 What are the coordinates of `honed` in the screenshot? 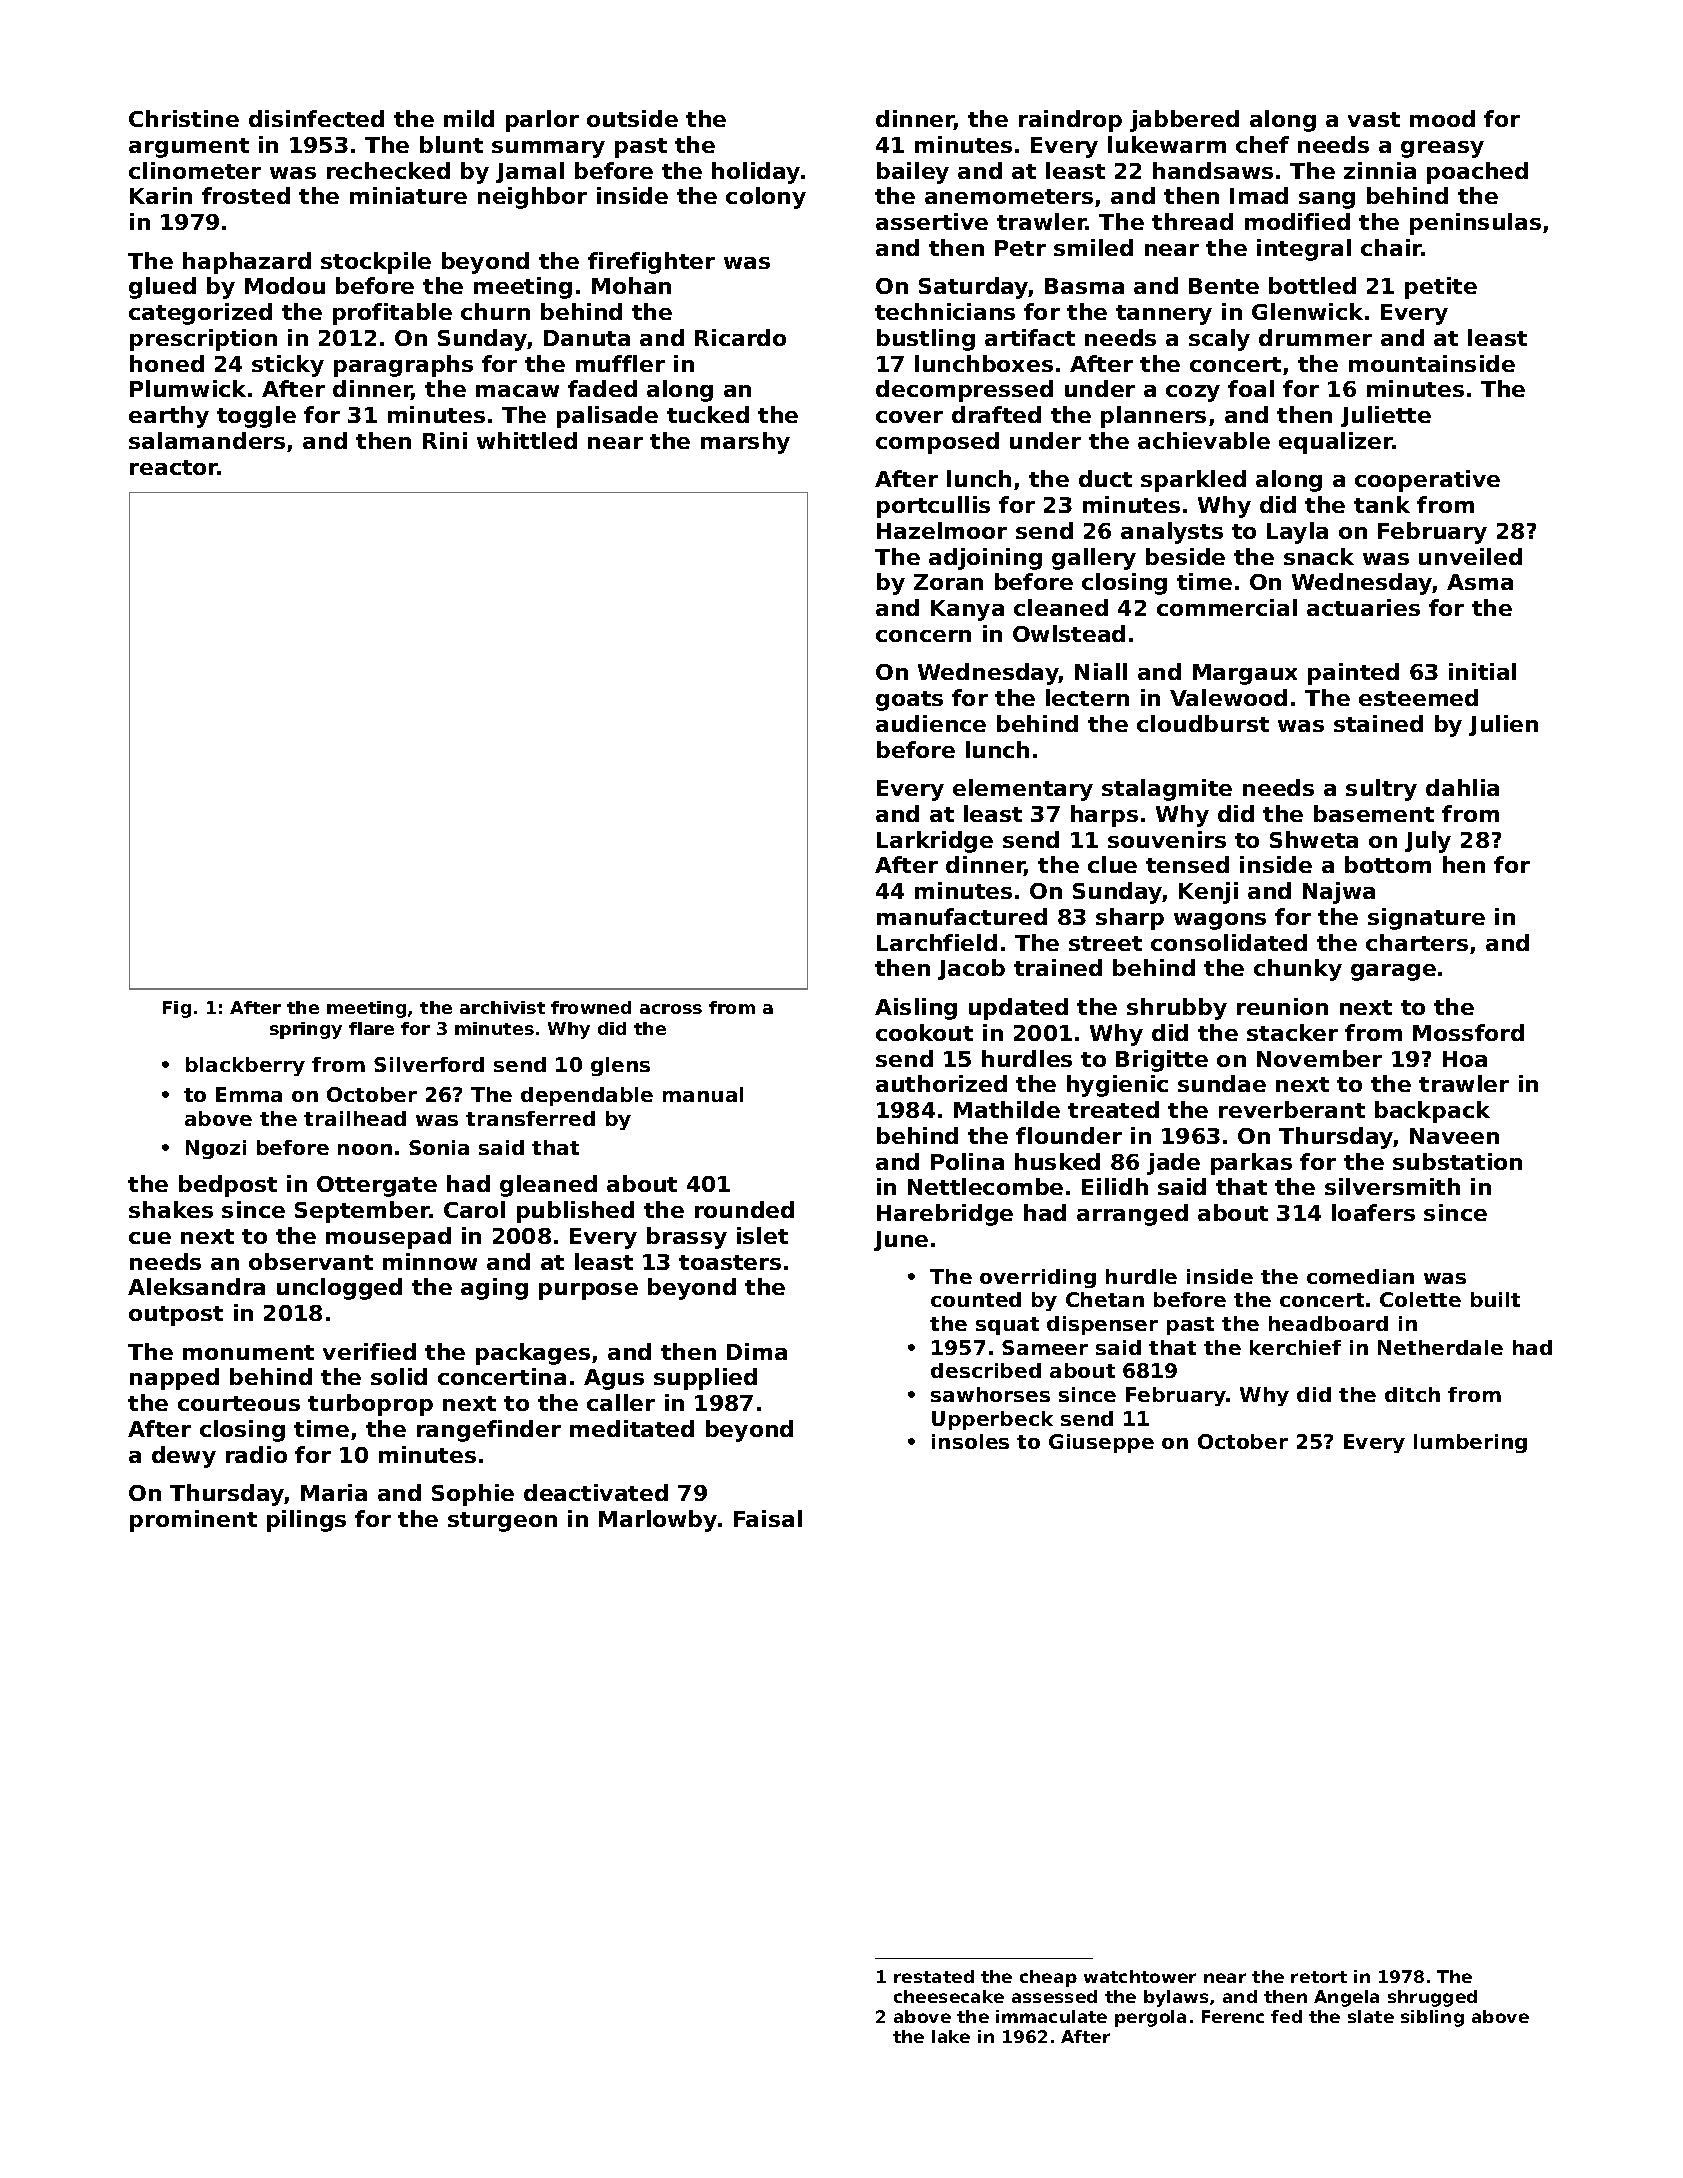 It's located at (167, 363).
